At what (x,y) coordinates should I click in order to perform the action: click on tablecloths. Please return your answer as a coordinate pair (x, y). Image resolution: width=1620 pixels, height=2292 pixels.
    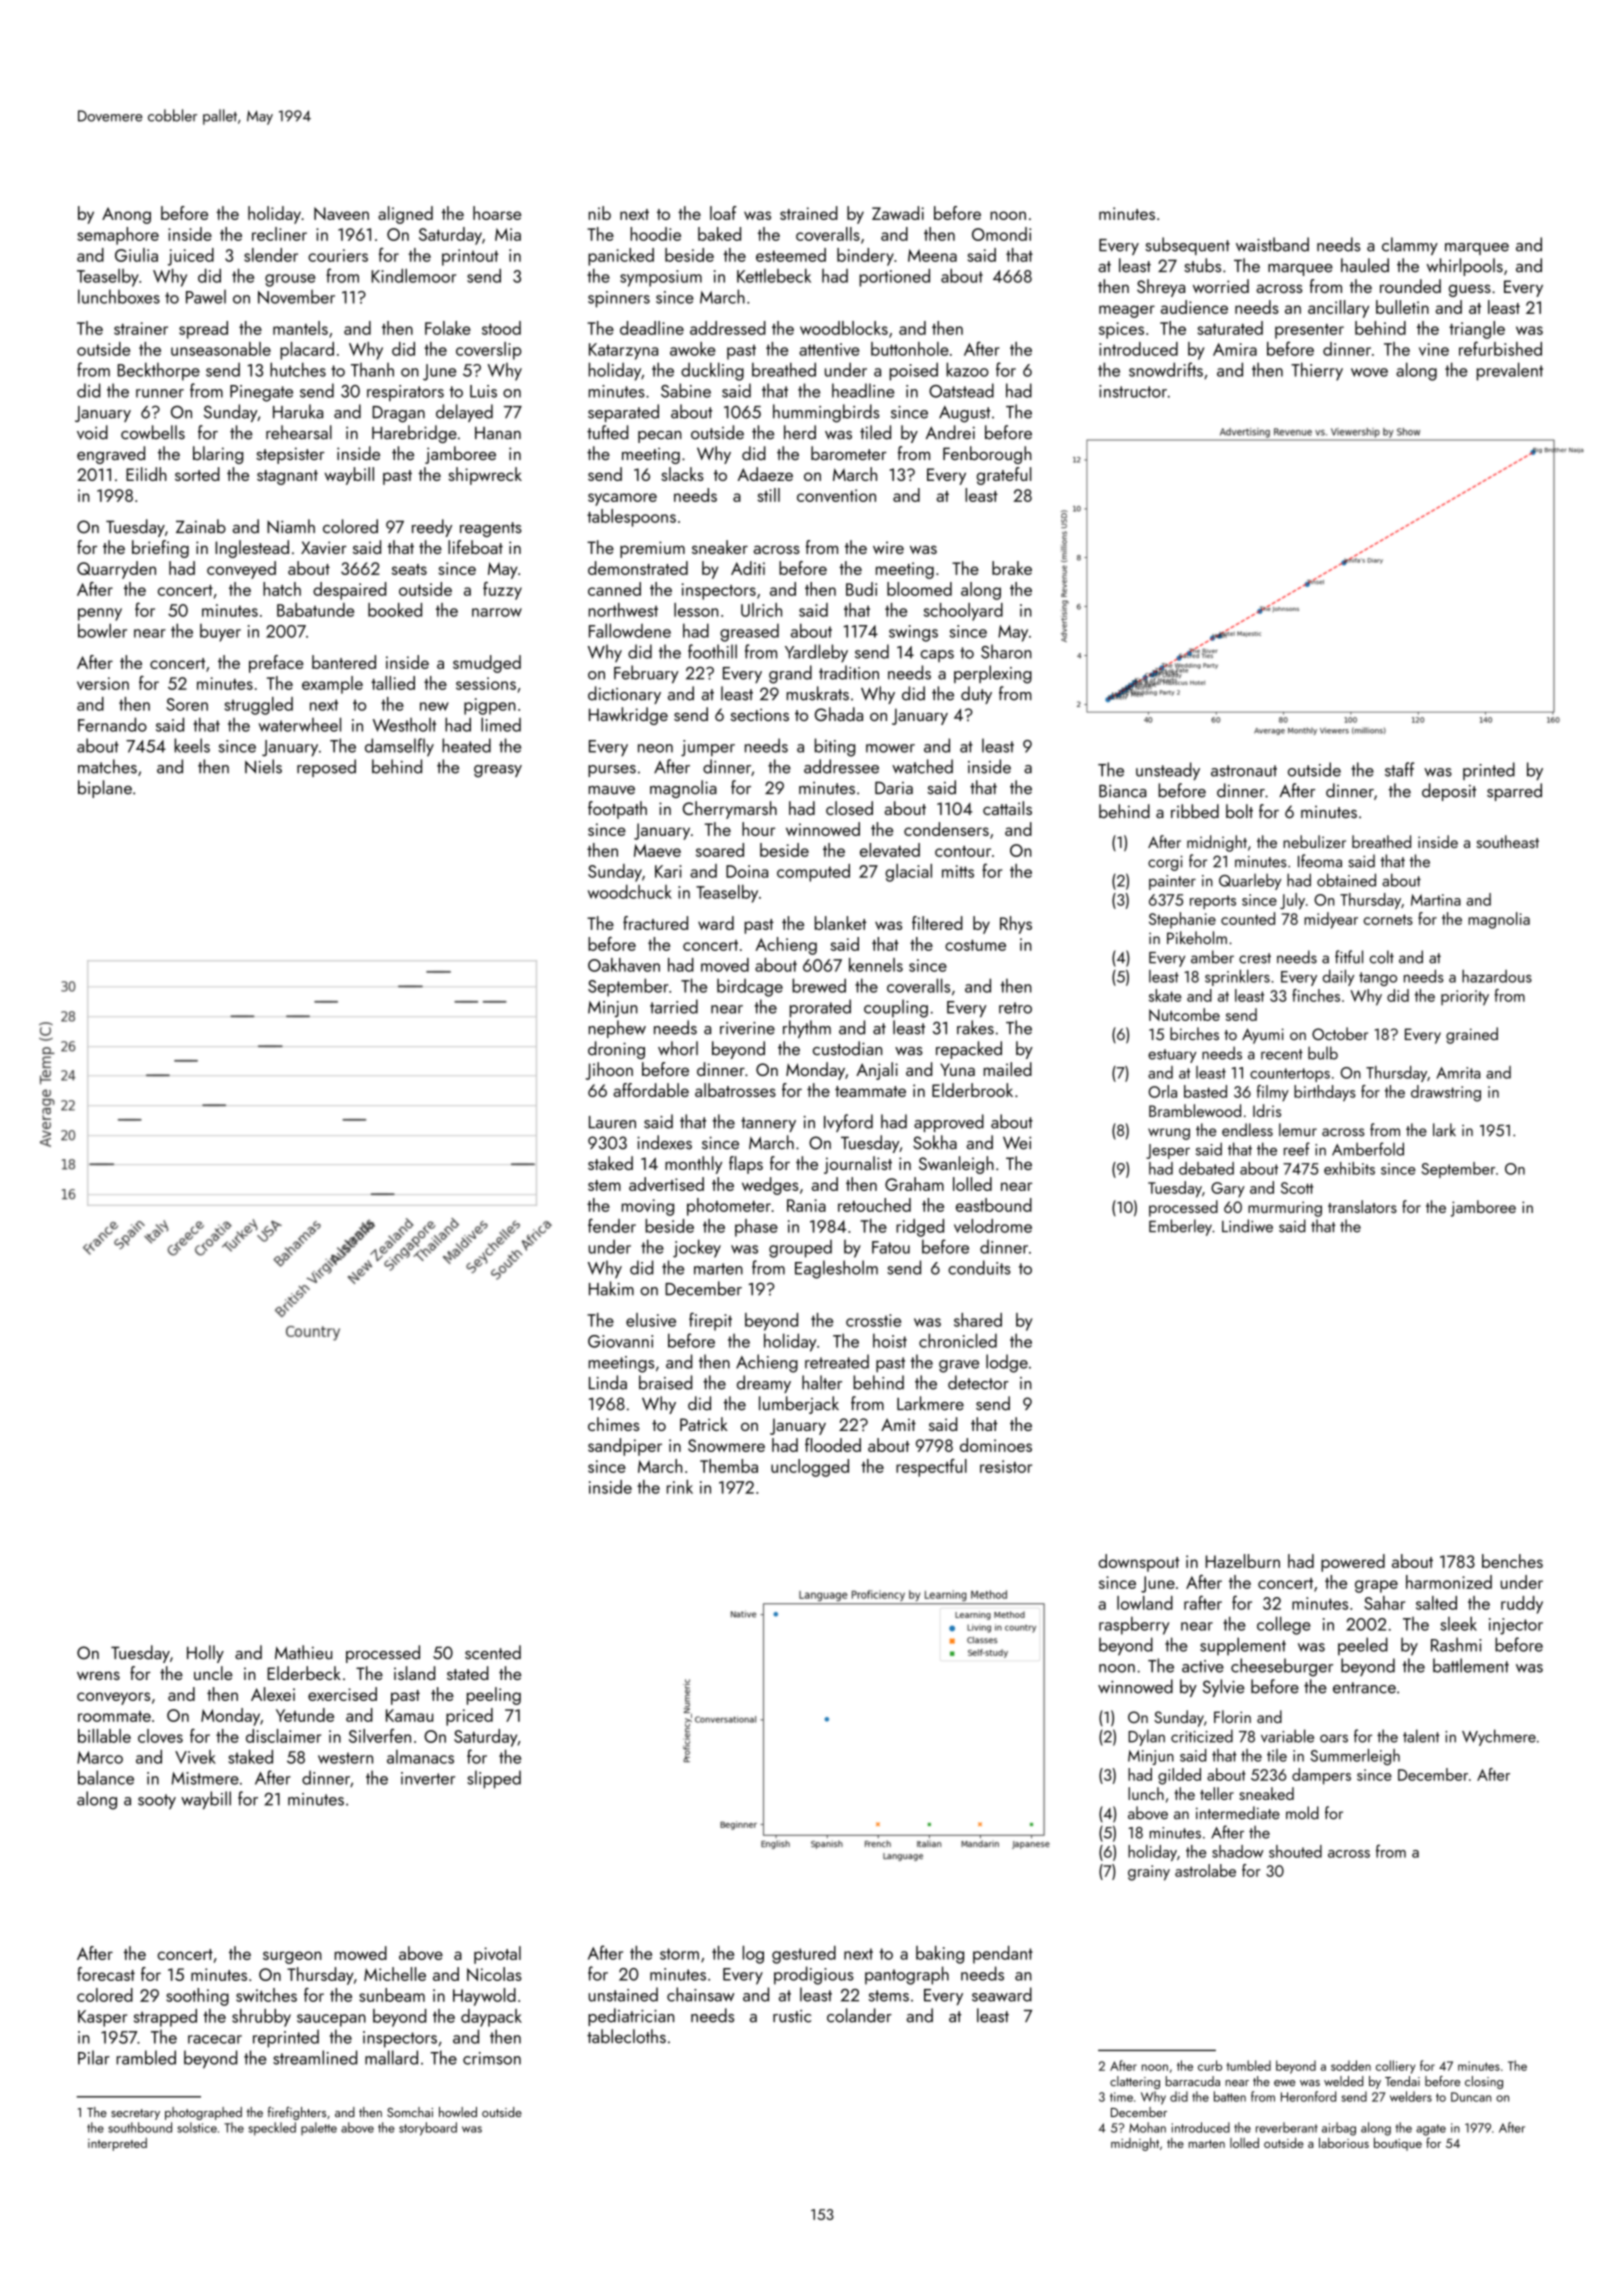
    Looking at the image, I should click on (626, 2036).
